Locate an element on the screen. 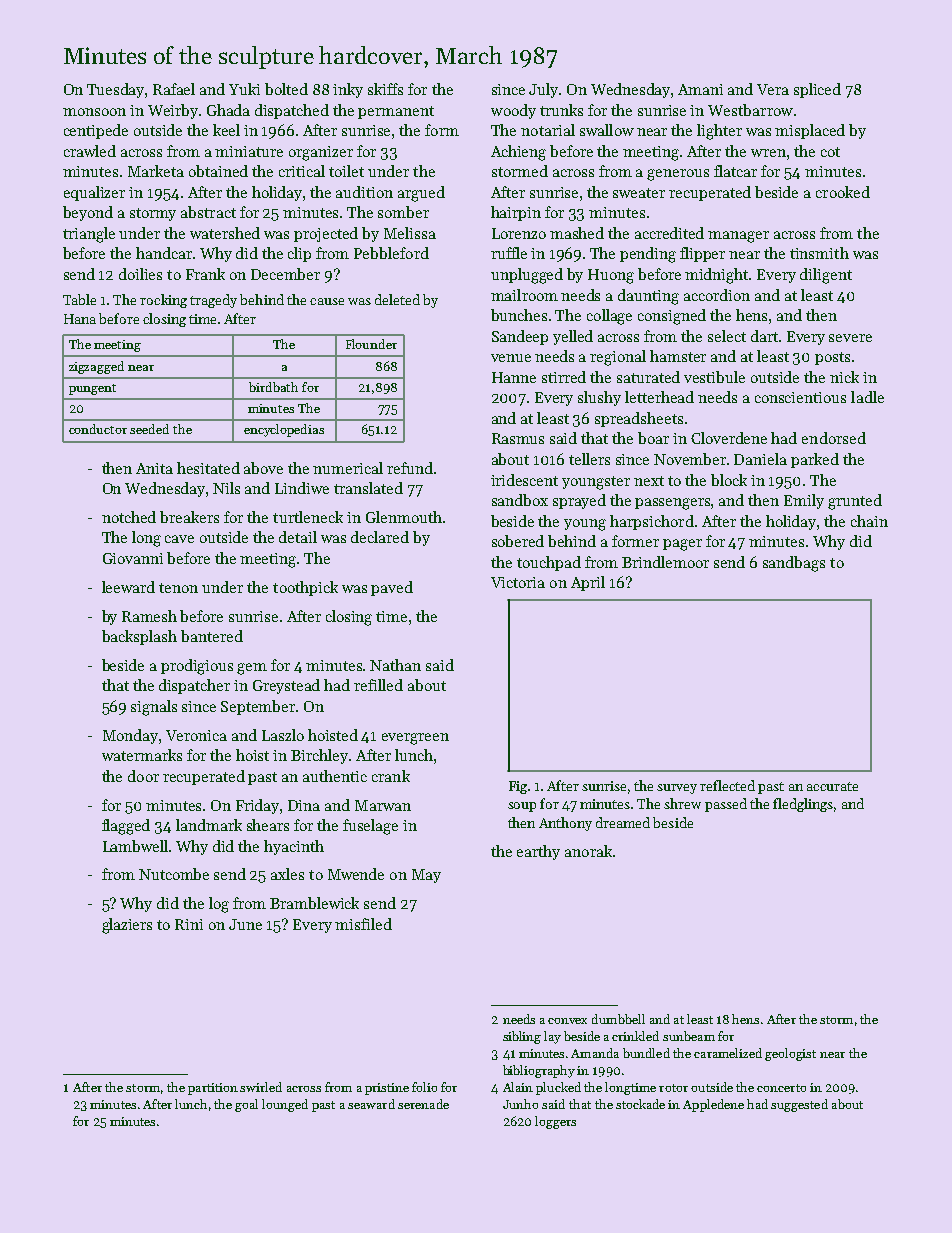  Vera is located at coordinates (773, 89).
